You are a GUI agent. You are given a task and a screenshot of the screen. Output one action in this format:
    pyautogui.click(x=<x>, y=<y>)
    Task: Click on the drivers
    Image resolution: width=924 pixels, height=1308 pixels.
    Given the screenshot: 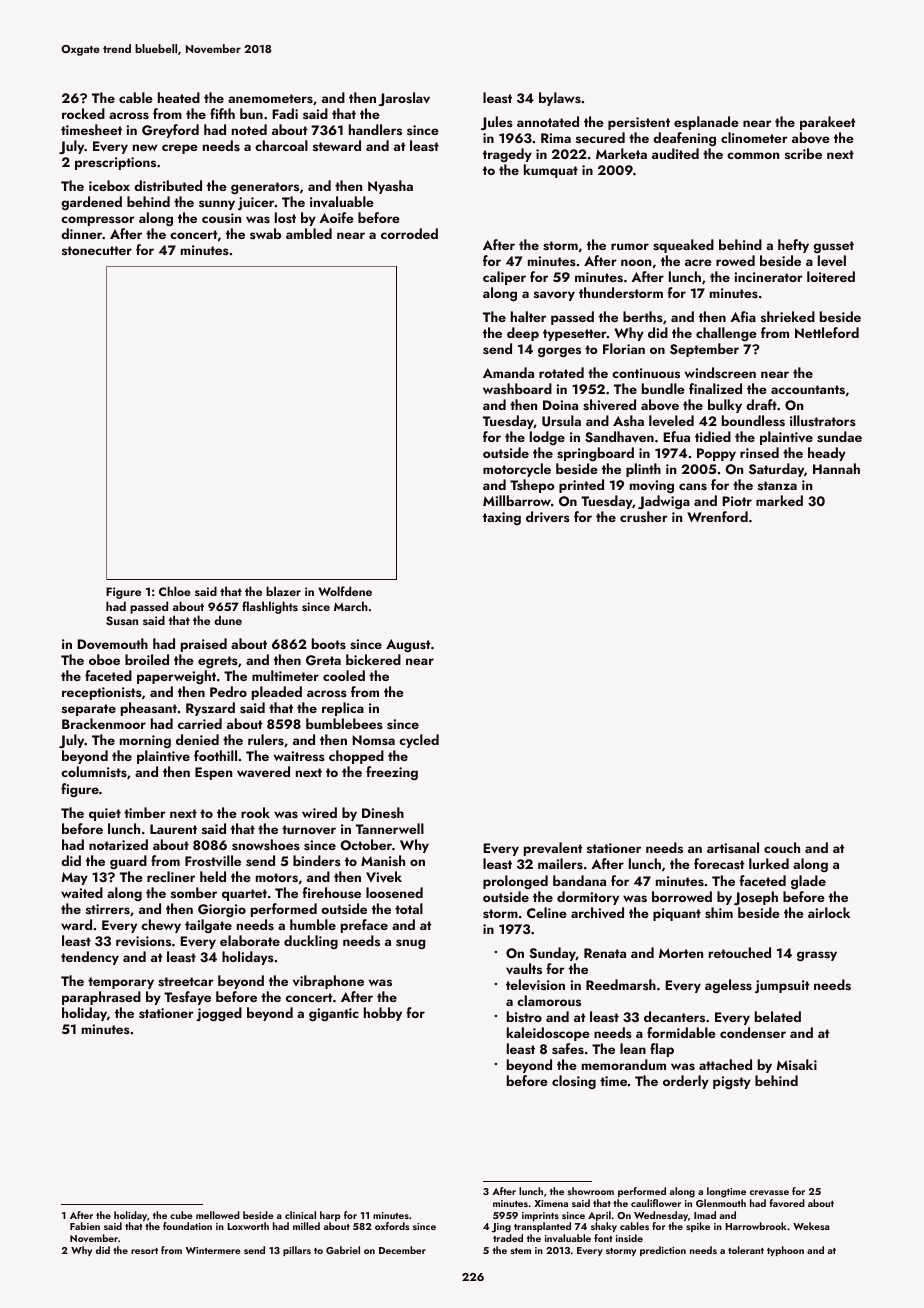 What is the action you would take?
    pyautogui.click(x=548, y=516)
